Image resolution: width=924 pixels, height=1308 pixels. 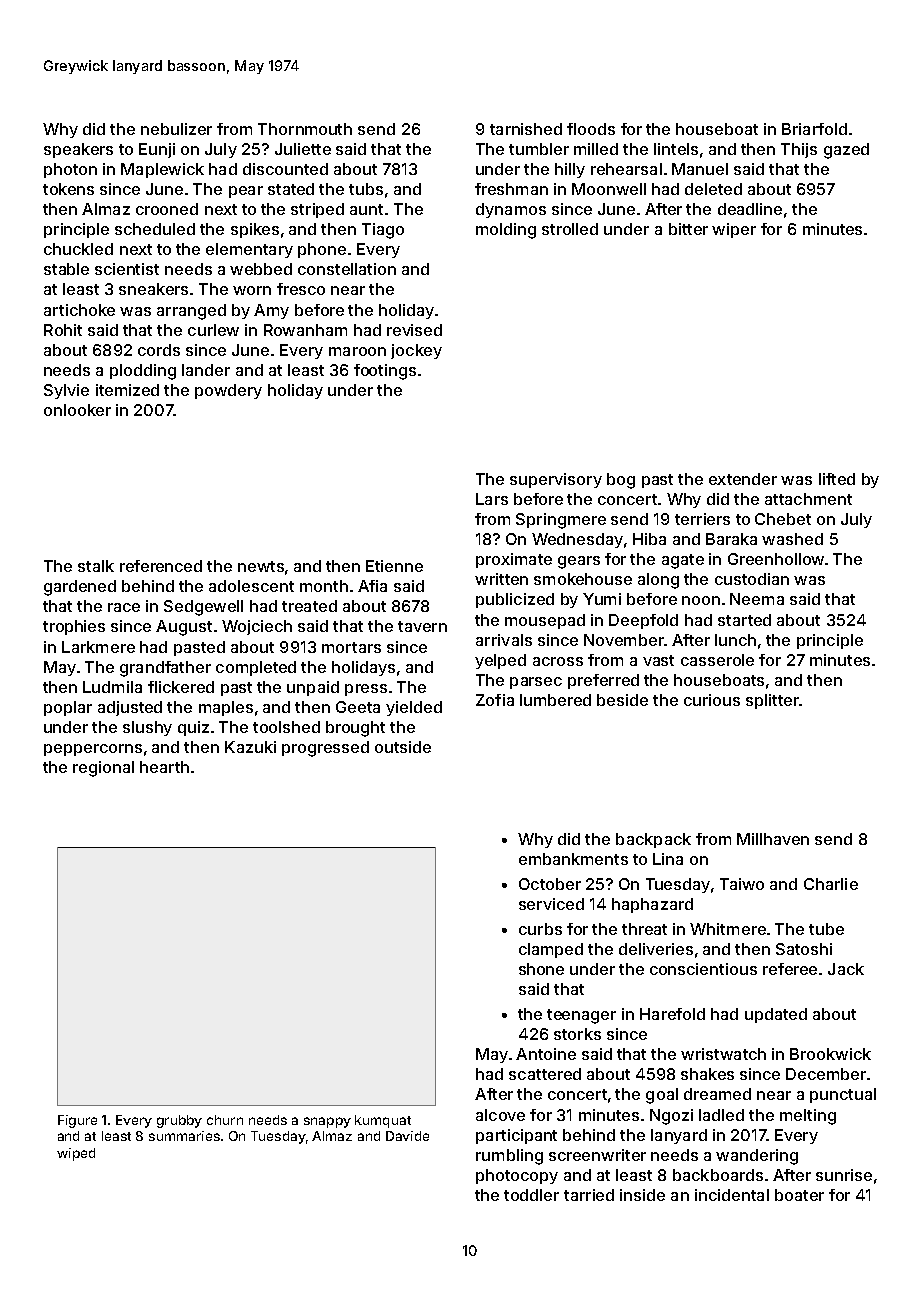 I want to click on wiped, so click(x=76, y=1154).
